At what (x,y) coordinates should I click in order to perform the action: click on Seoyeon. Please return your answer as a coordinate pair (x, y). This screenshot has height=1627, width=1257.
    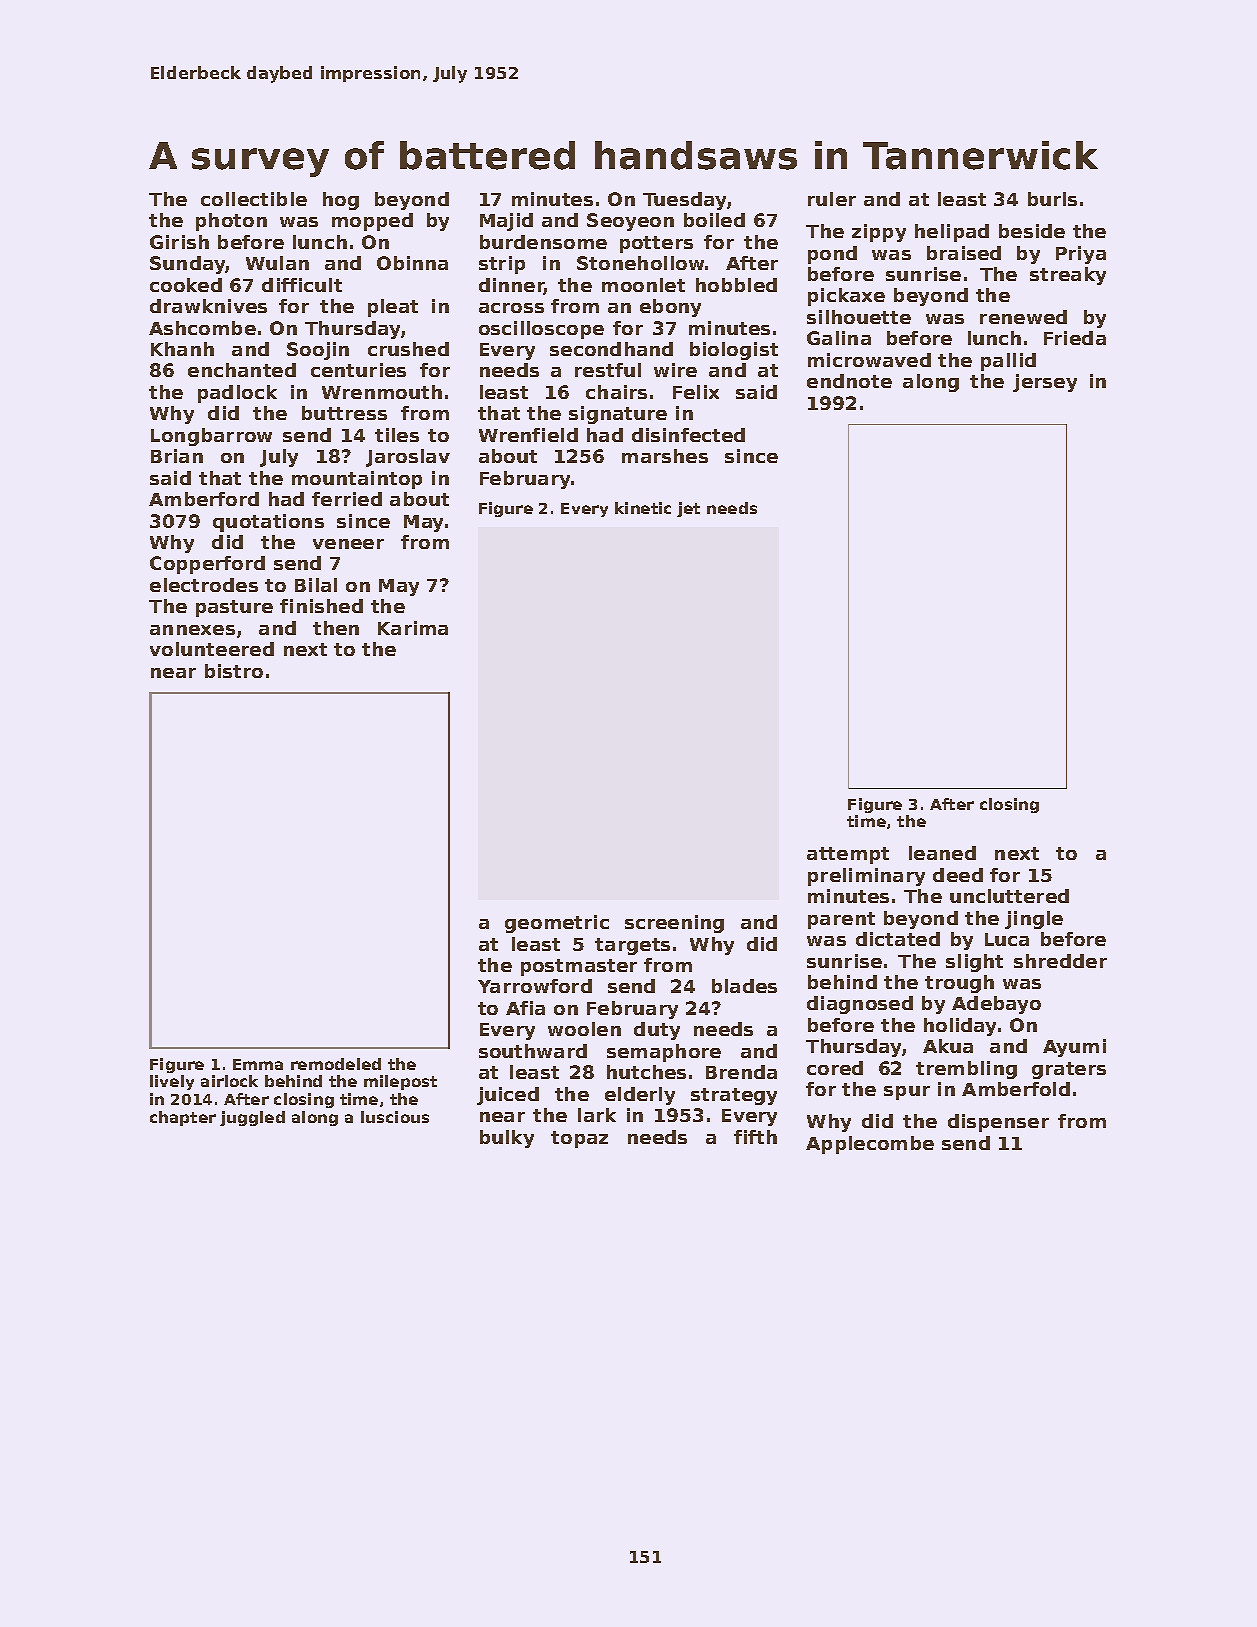
    Looking at the image, I should click on (630, 222).
